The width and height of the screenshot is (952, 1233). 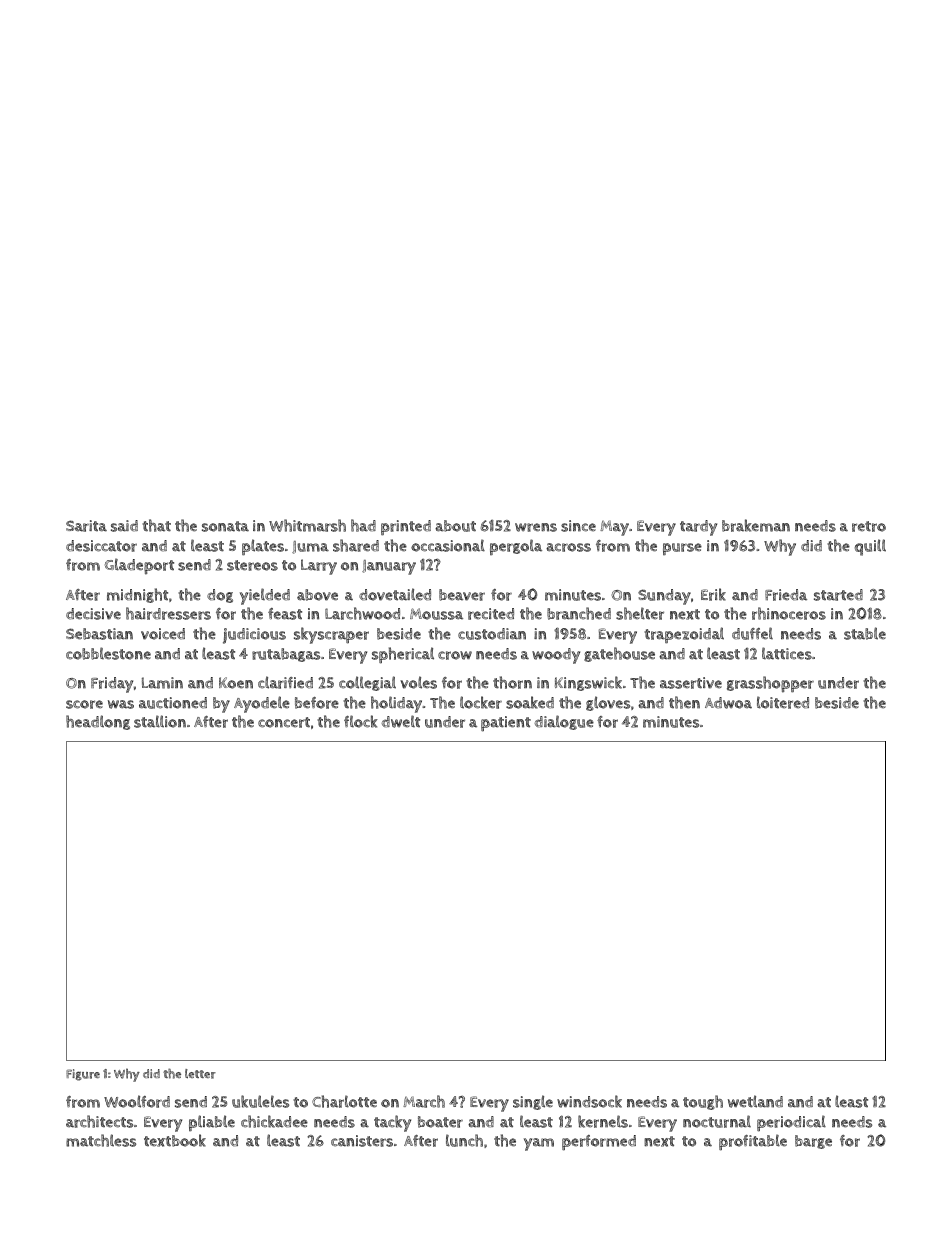 What do you see at coordinates (317, 595) in the screenshot?
I see `above` at bounding box center [317, 595].
